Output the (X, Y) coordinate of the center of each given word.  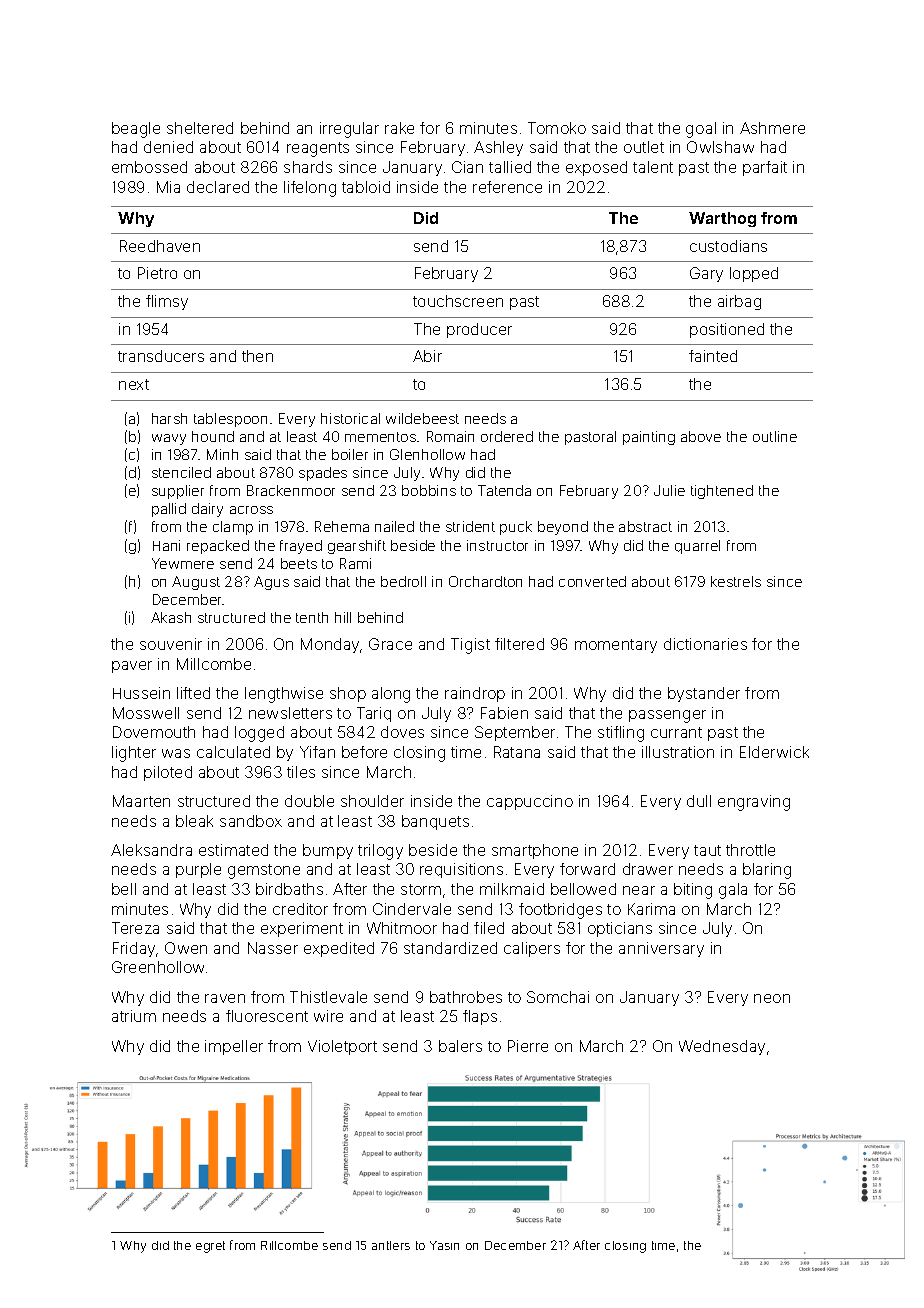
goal (701, 130)
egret (210, 1247)
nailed (394, 526)
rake (399, 128)
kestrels (736, 581)
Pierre (528, 1046)
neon (772, 998)
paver (132, 667)
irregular (349, 130)
